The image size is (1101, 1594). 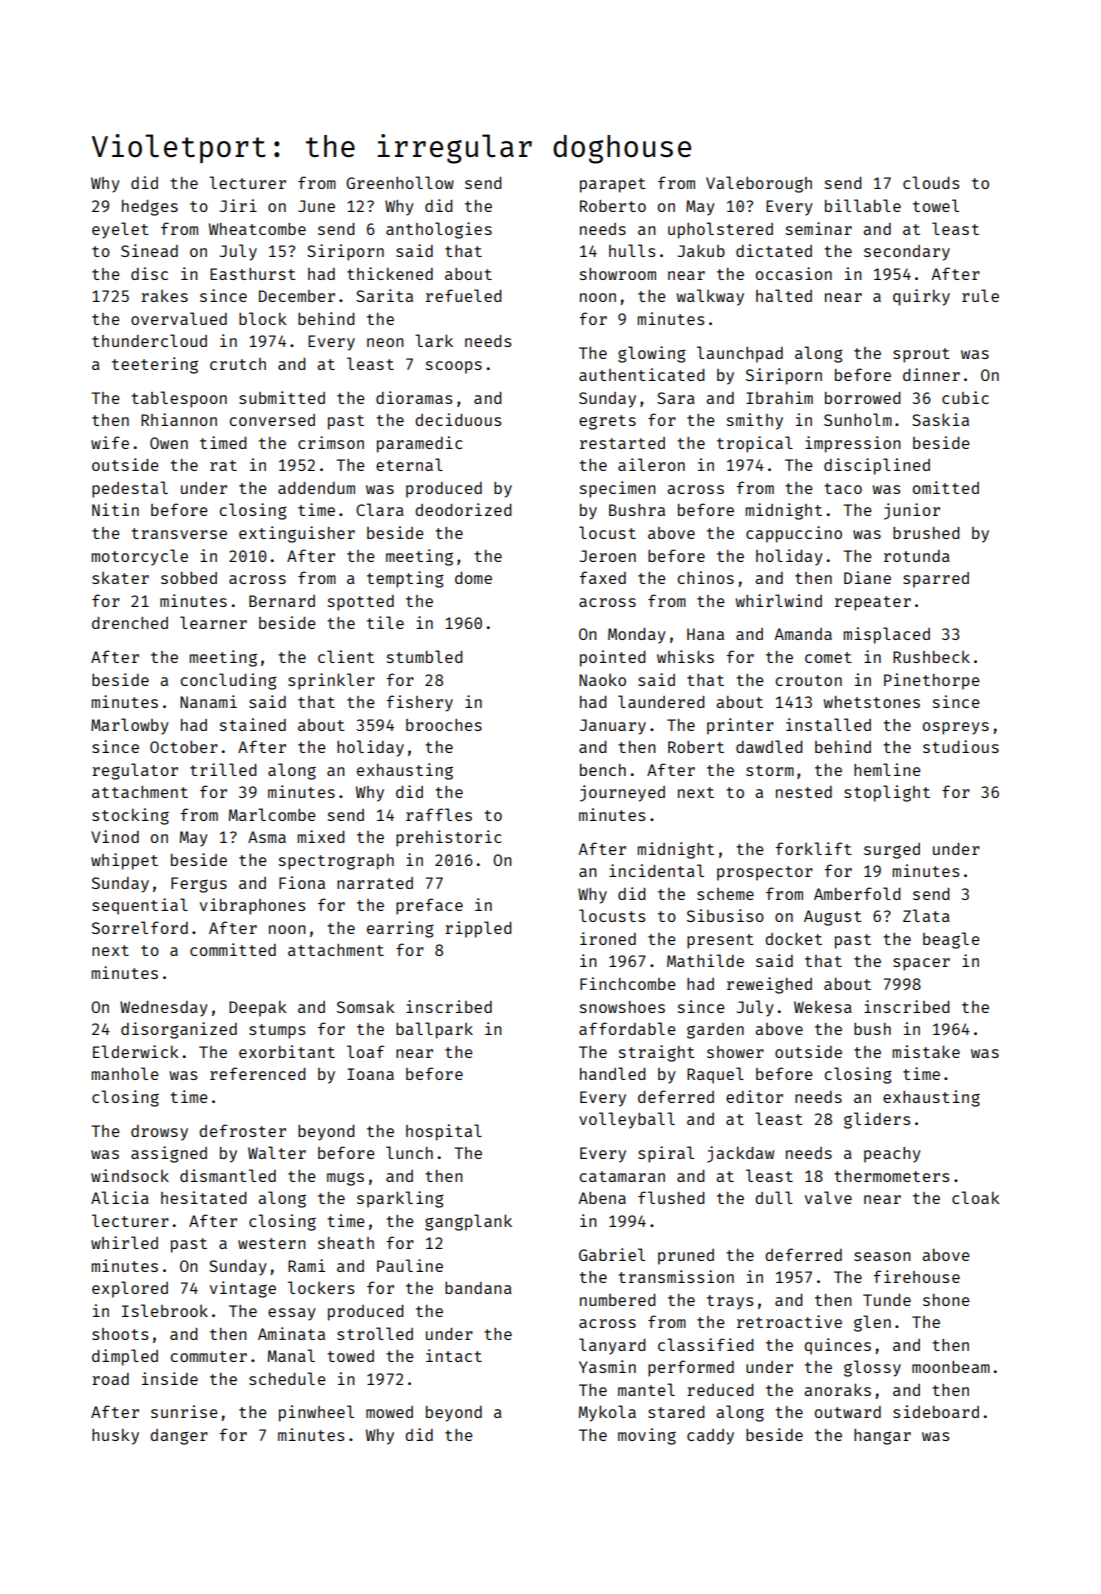 What do you see at coordinates (759, 184) in the screenshot?
I see `Valeborough` at bounding box center [759, 184].
